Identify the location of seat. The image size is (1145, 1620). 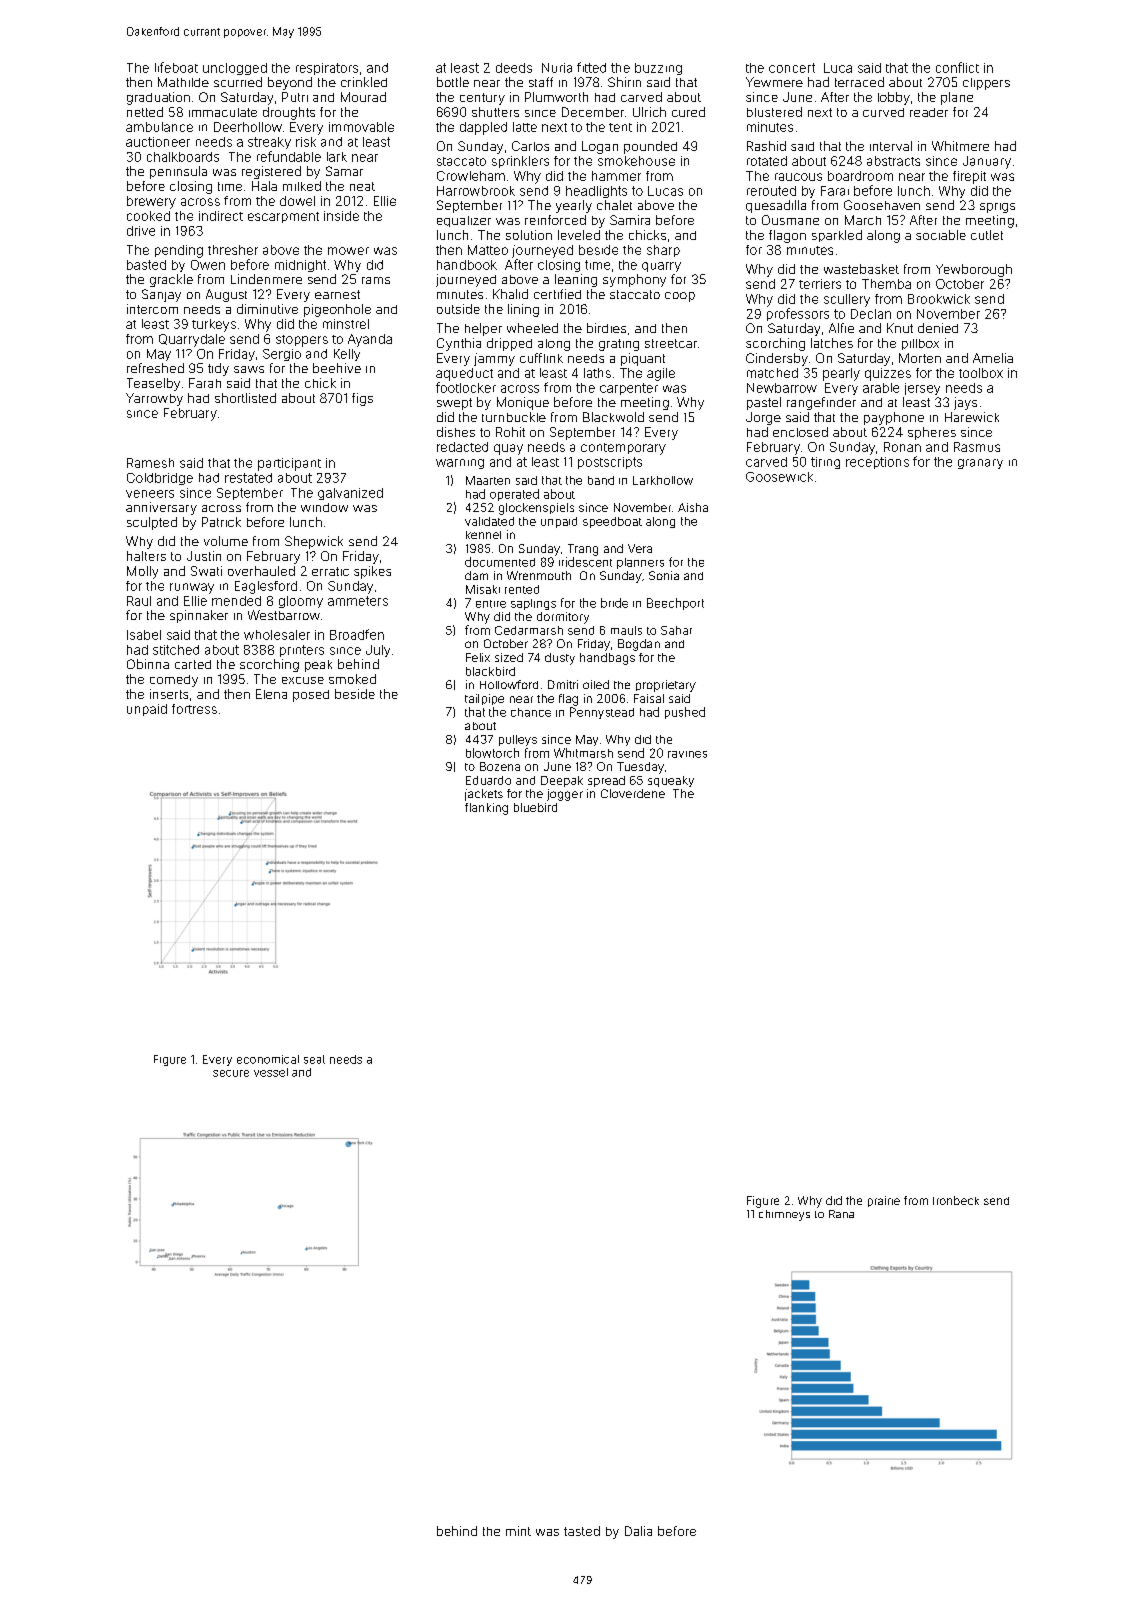
(314, 1059).
